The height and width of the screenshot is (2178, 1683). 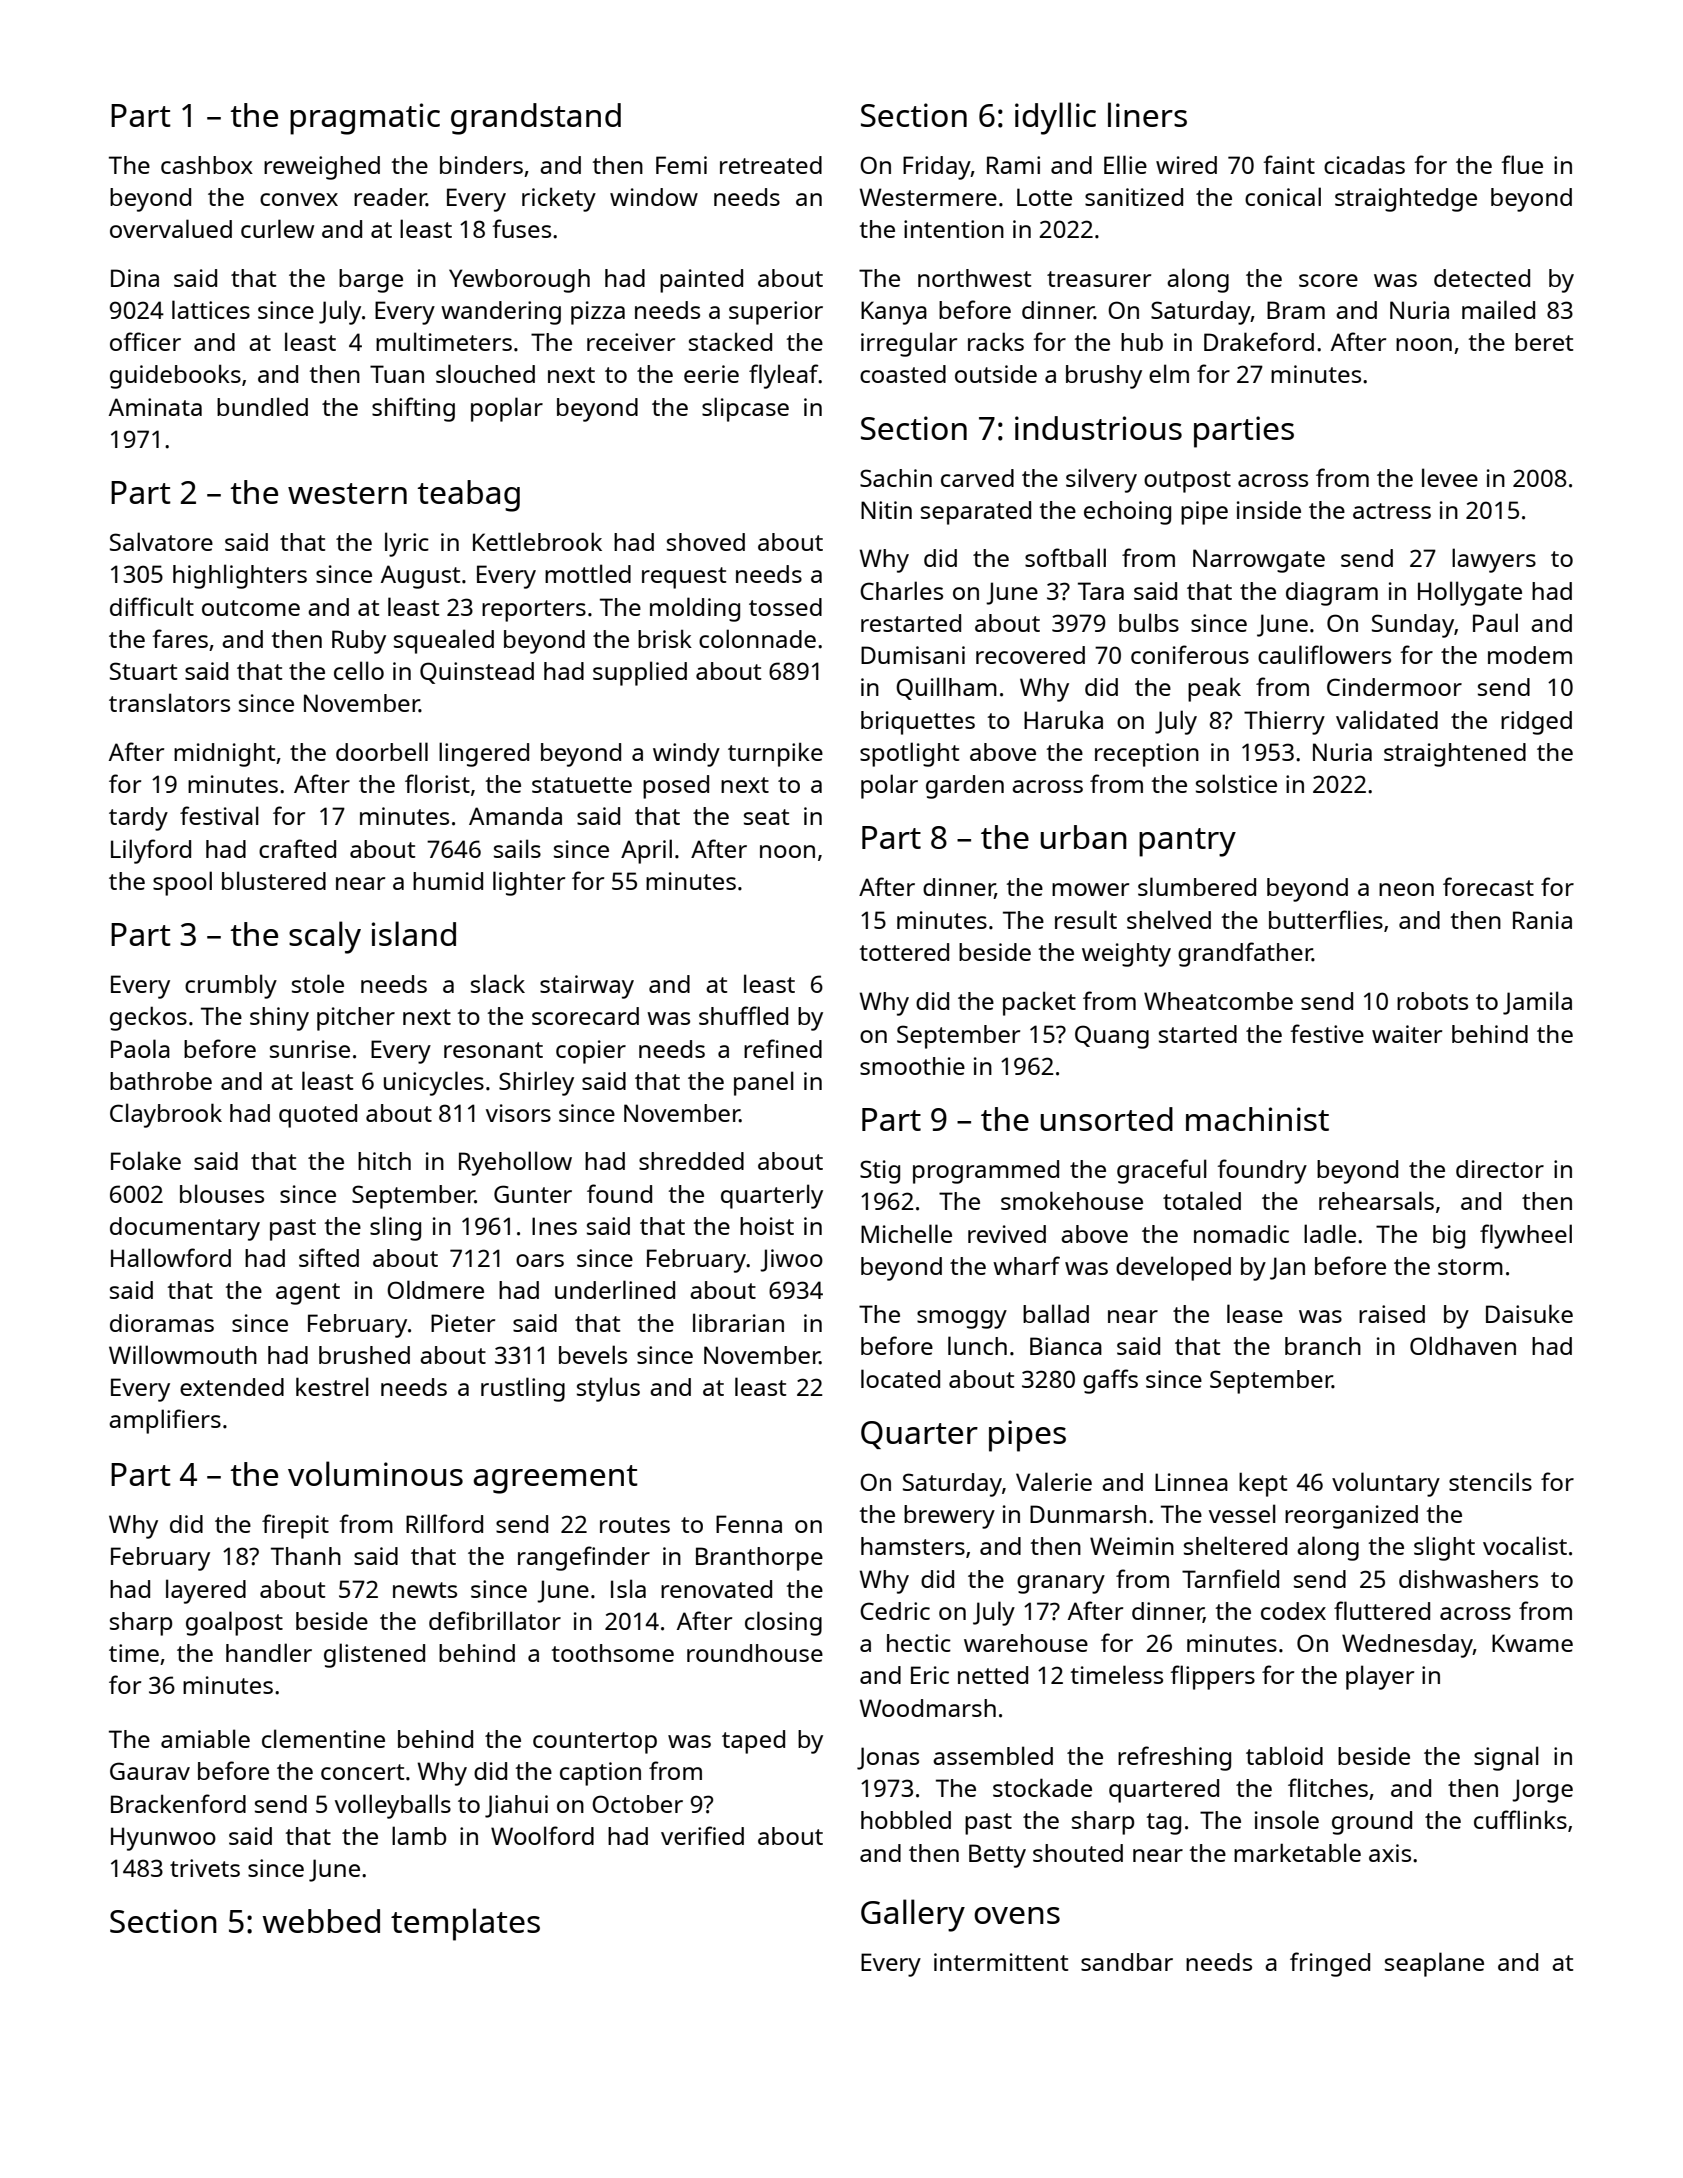 I want to click on Rania, so click(x=1542, y=920).
